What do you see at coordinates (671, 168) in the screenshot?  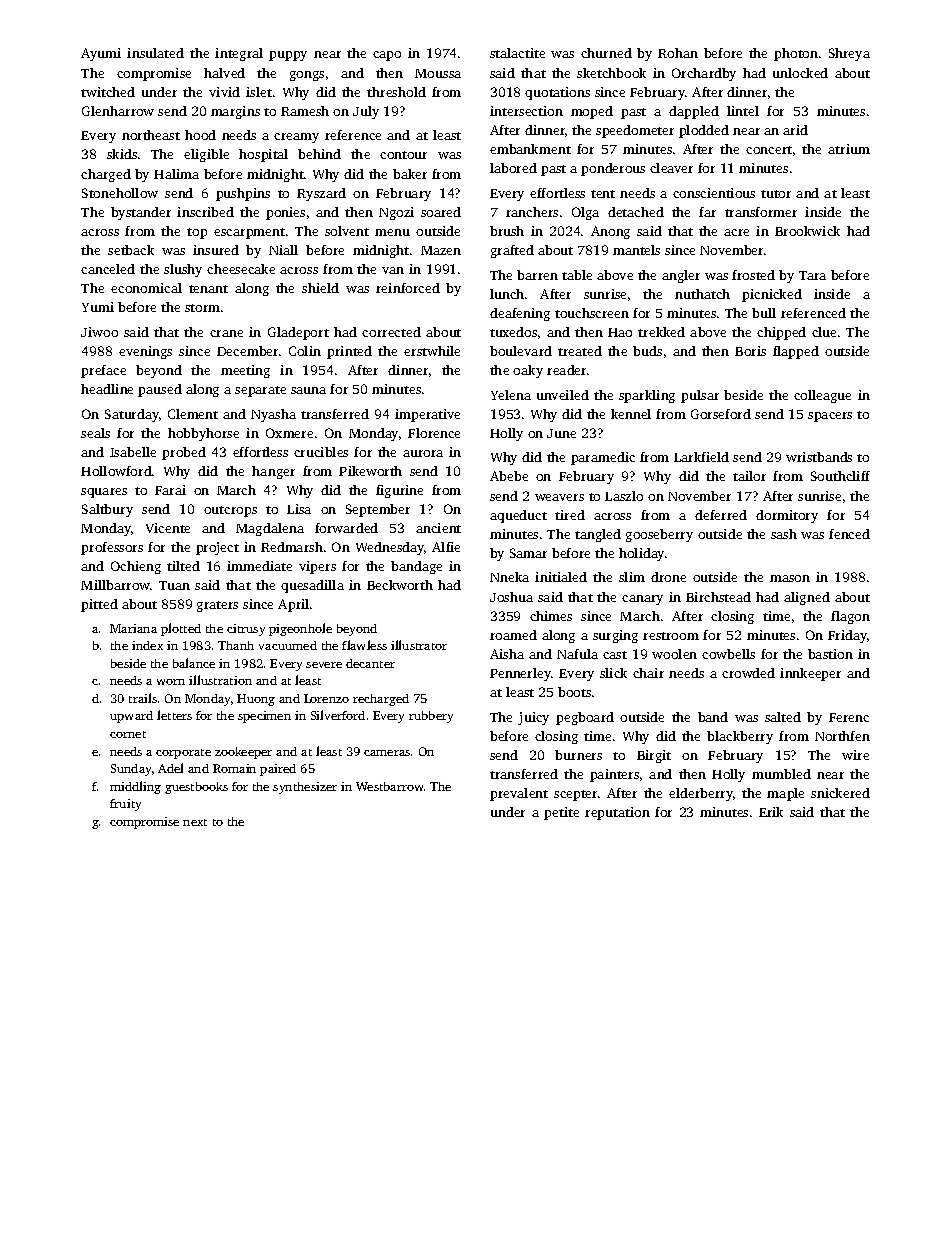 I see `cleaver` at bounding box center [671, 168].
